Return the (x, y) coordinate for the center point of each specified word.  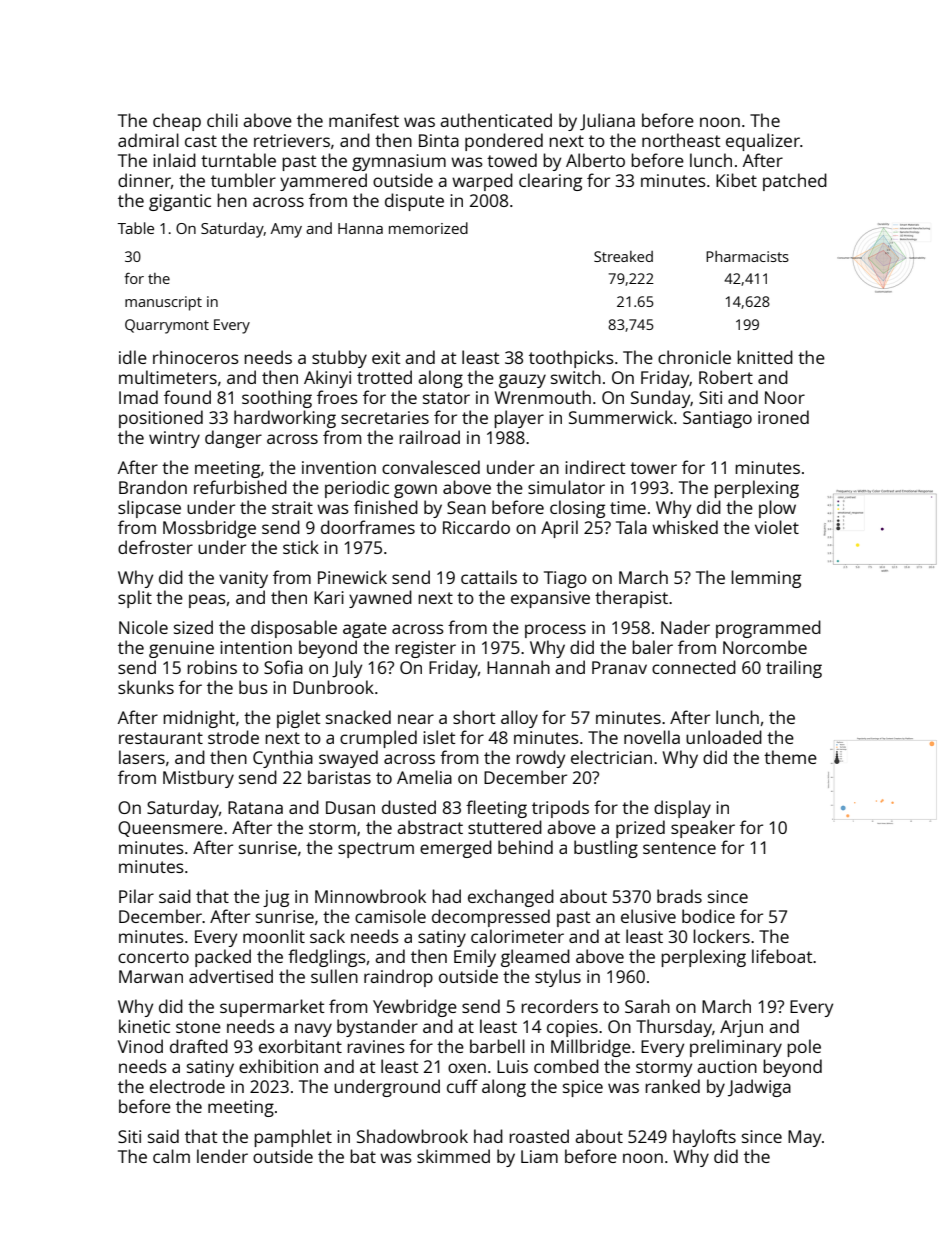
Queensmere (170, 829)
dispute (414, 202)
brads (679, 896)
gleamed (535, 958)
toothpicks (571, 359)
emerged (456, 849)
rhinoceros (196, 357)
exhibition (278, 1066)
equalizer (763, 142)
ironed (783, 417)
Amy (286, 230)
